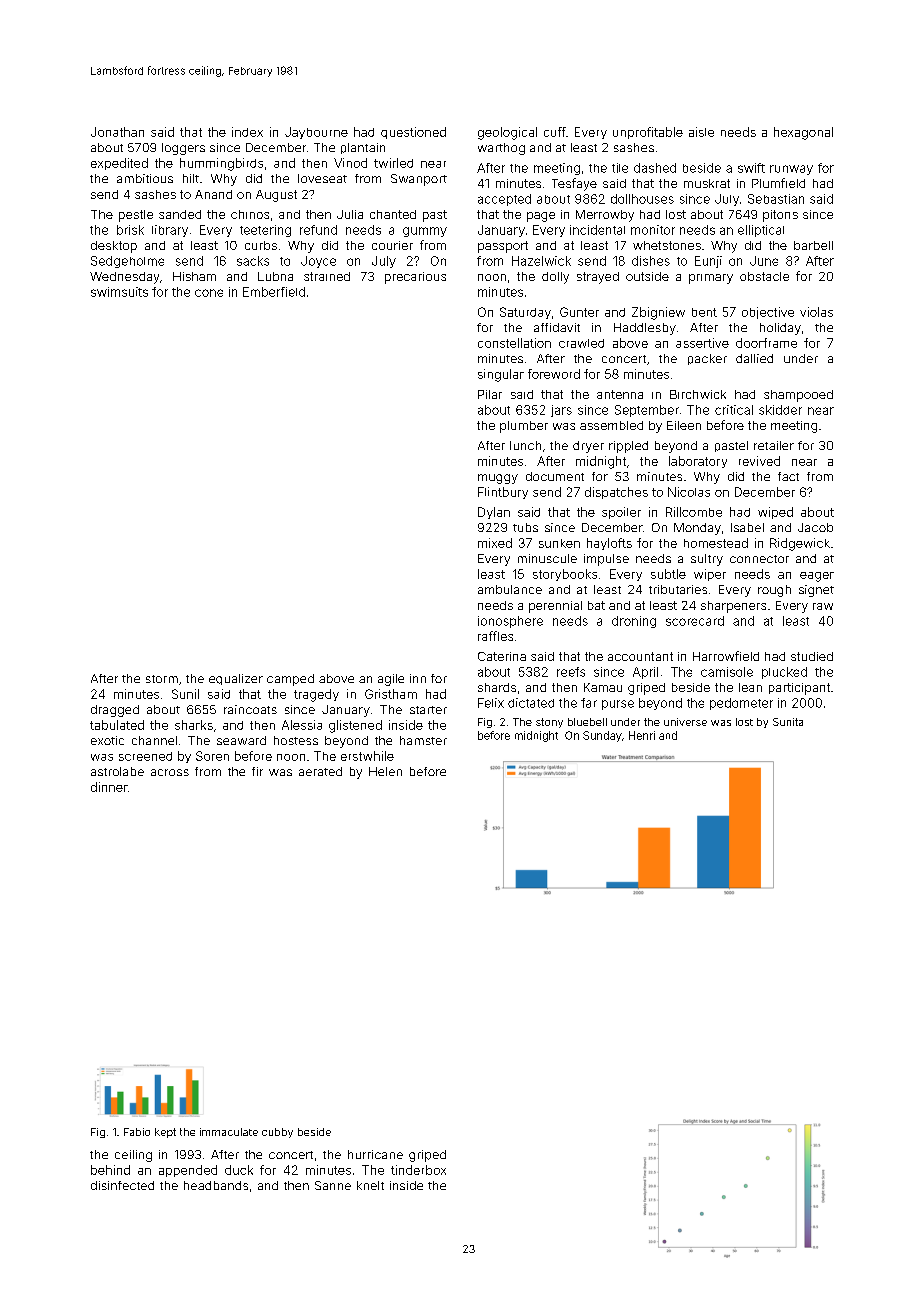 This document has width=924, height=1308. Describe the element at coordinates (775, 513) in the document. I see `wiped` at that location.
